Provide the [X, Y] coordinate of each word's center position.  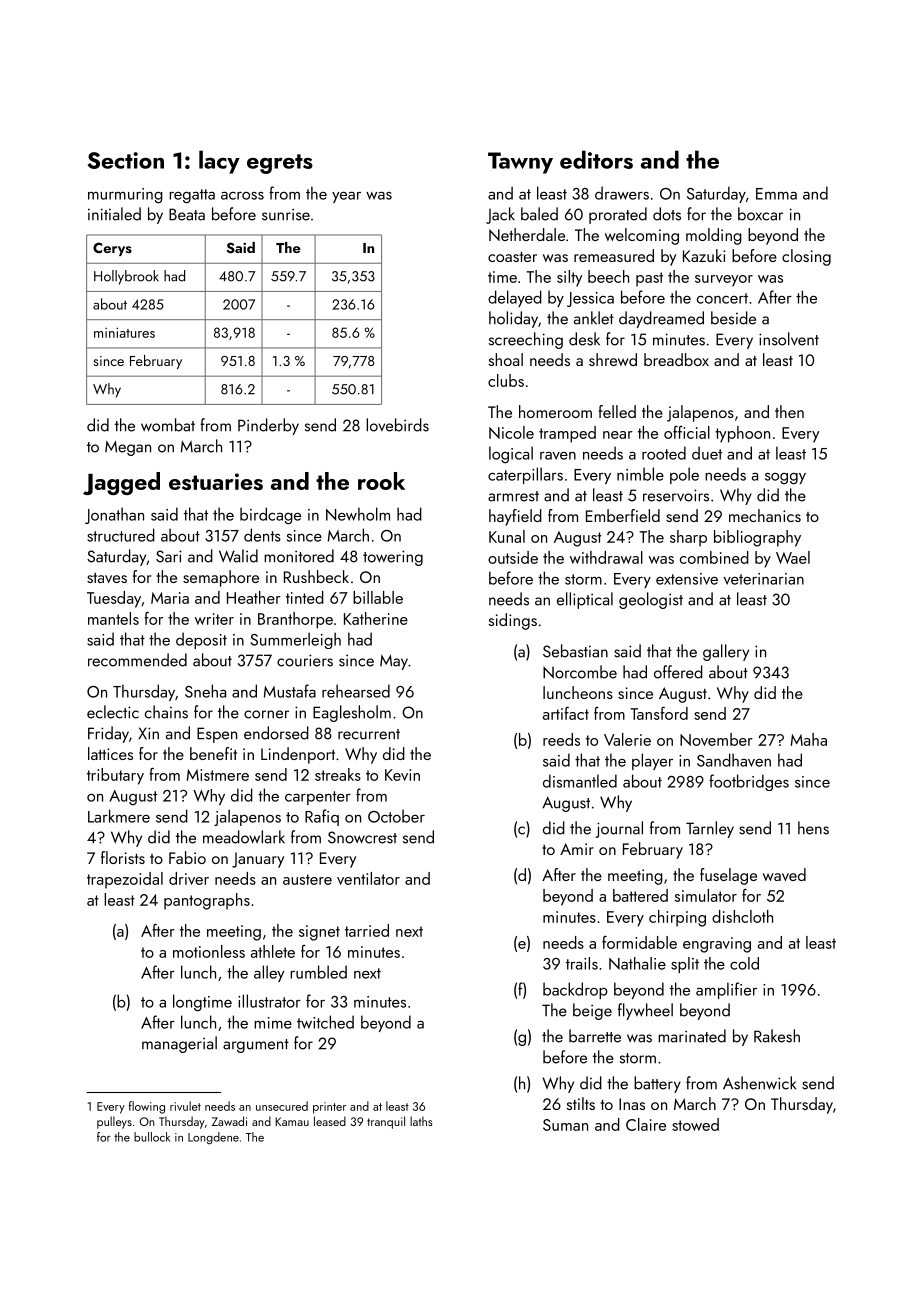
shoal [506, 359]
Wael [793, 557]
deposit [201, 640]
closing [806, 257]
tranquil [386, 1122]
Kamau [292, 1121]
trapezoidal [125, 880]
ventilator [368, 878]
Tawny [520, 163]
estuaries [216, 481]
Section [126, 160]
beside [733, 318]
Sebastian [575, 651]
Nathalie [637, 963]
